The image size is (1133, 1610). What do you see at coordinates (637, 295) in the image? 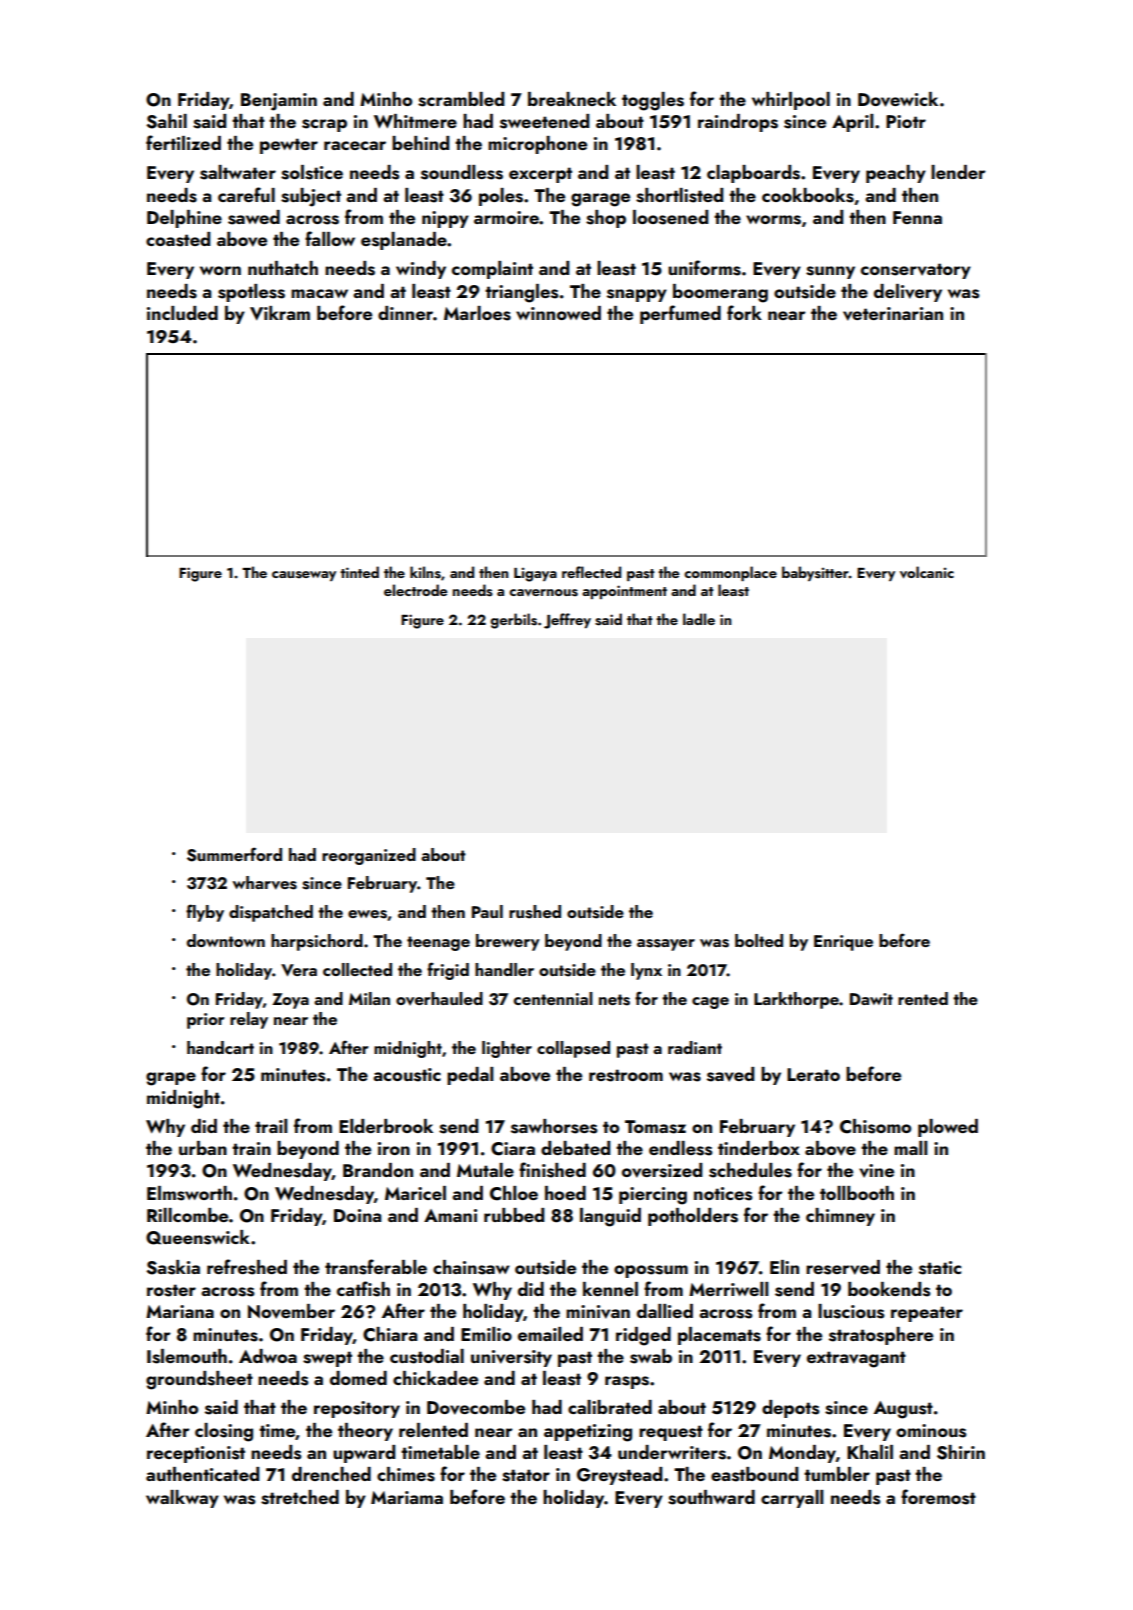
I see `snappy` at bounding box center [637, 295].
